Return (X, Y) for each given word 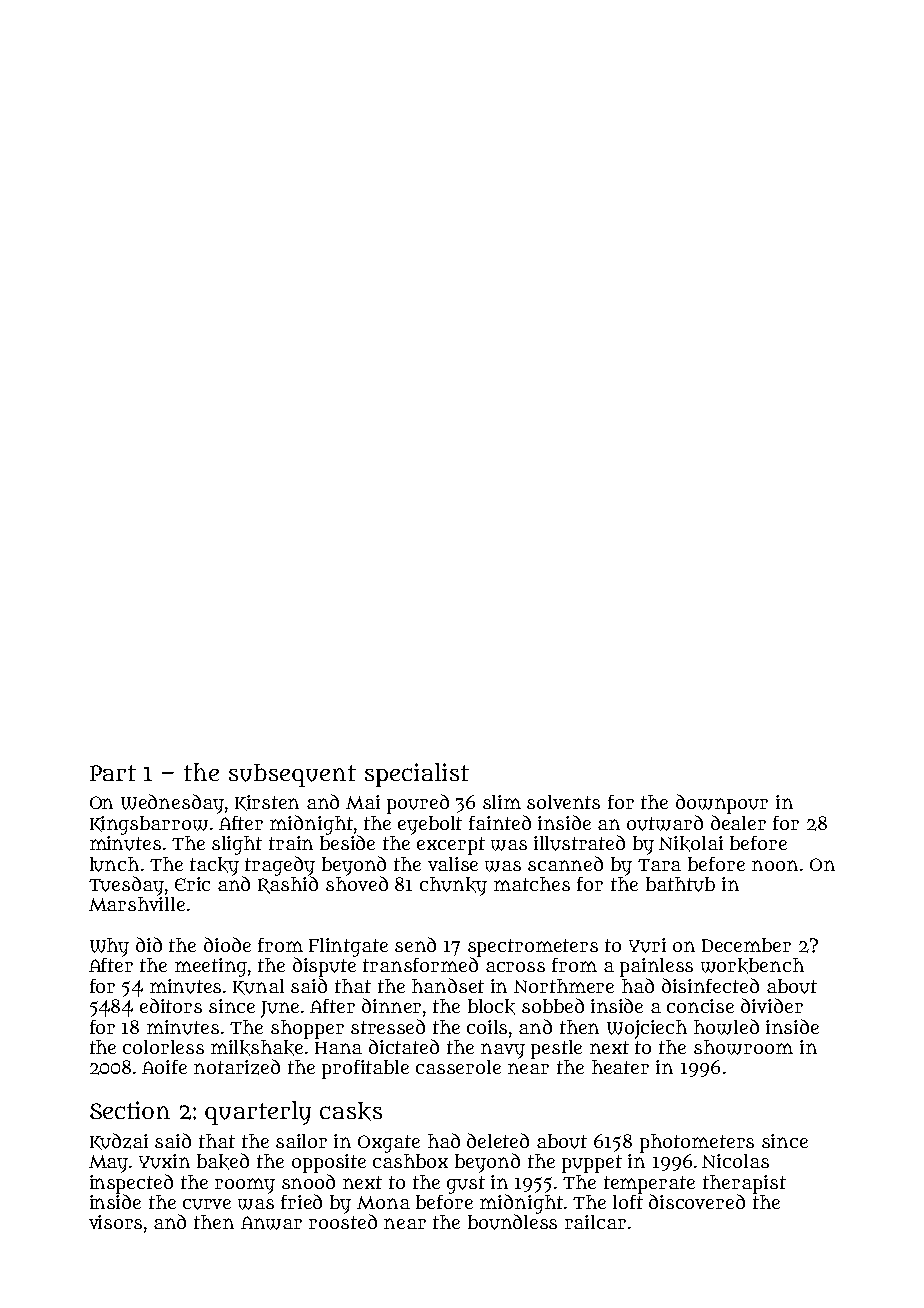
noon (775, 865)
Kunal (258, 987)
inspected (131, 1184)
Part (113, 773)
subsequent (292, 775)
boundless (512, 1222)
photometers (697, 1143)
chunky (453, 886)
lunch (114, 864)
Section (130, 1110)
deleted (498, 1140)
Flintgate (348, 947)
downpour (722, 804)
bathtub (680, 884)
